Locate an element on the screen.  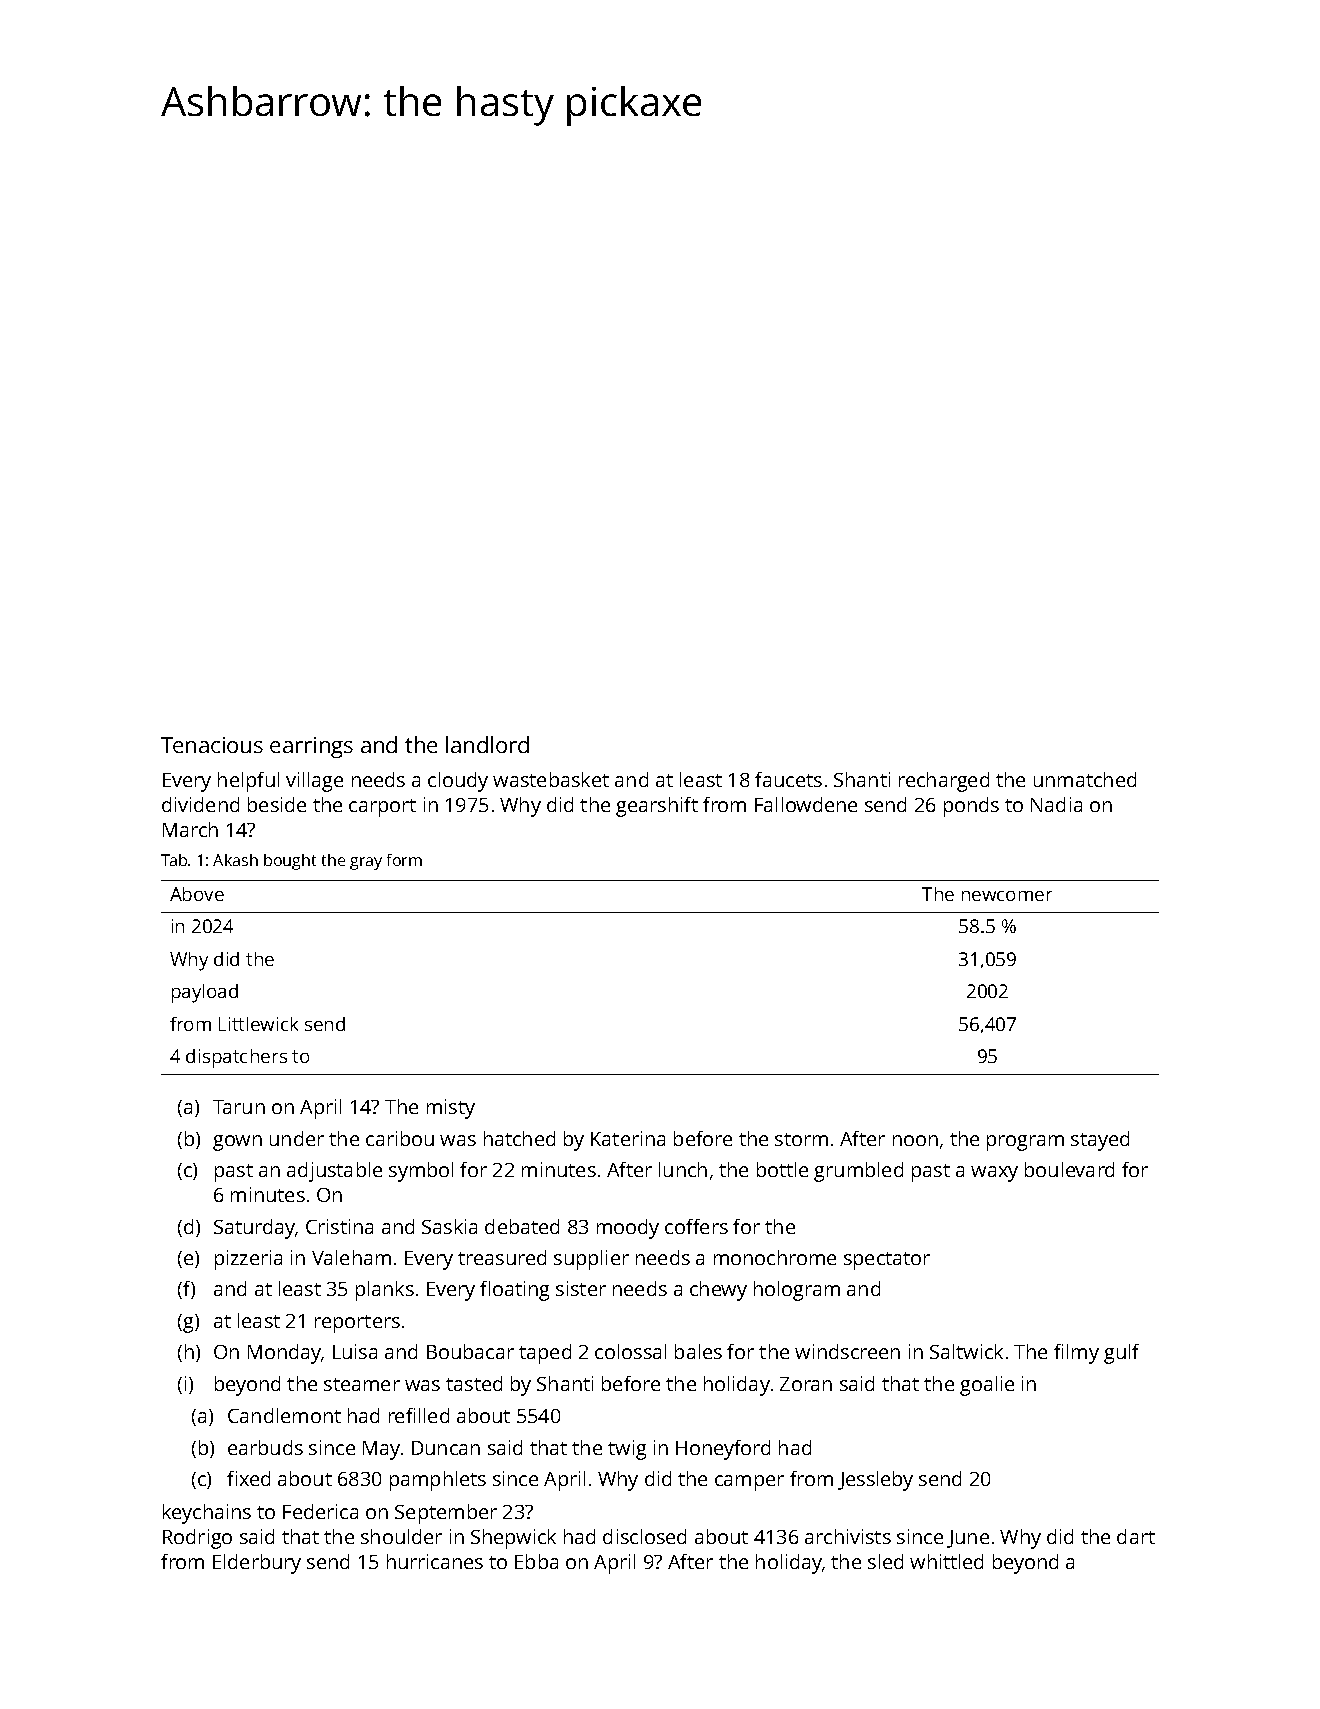
keychains is located at coordinates (207, 1514).
